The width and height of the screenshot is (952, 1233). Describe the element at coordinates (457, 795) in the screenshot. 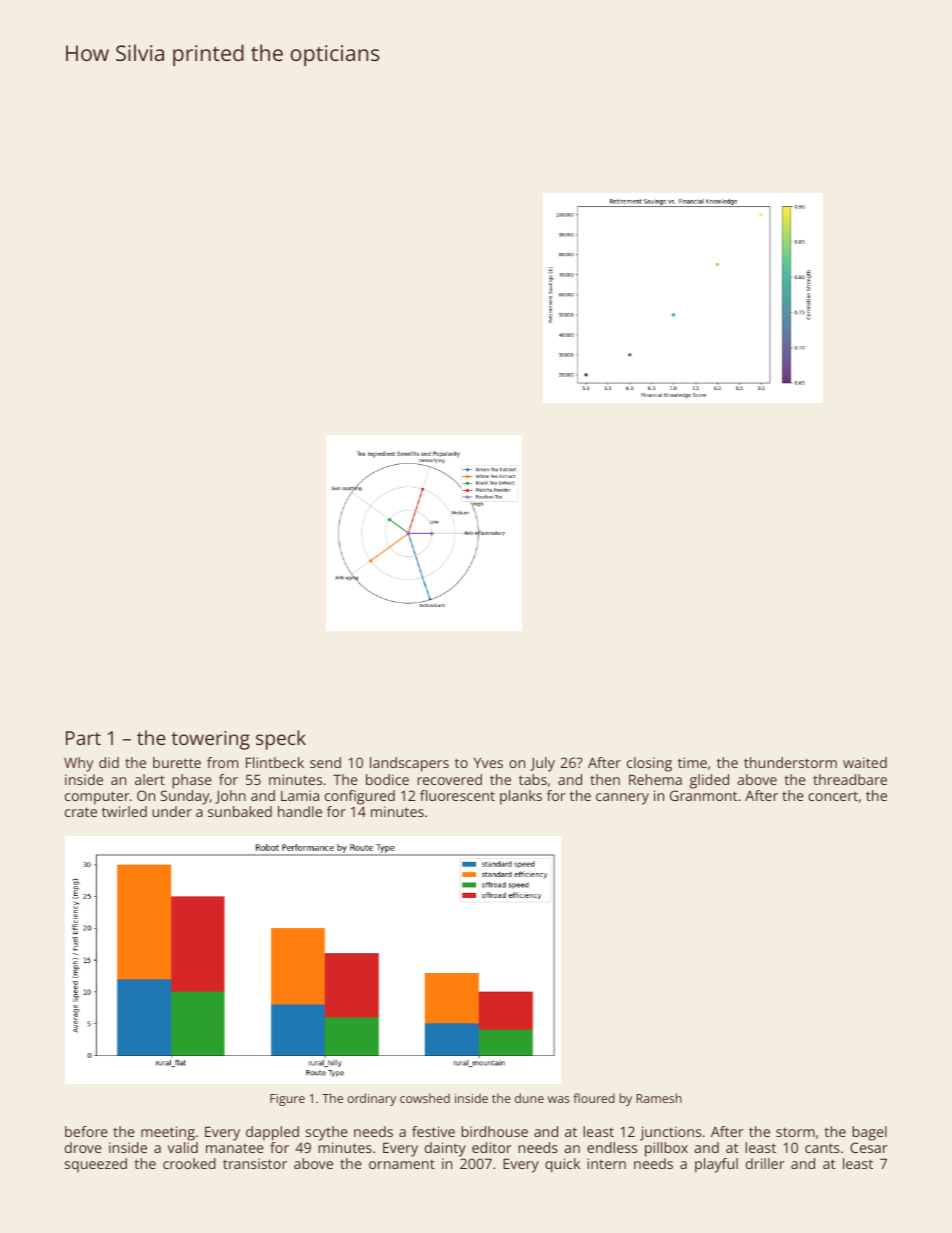

I see `fluorescent` at that location.
